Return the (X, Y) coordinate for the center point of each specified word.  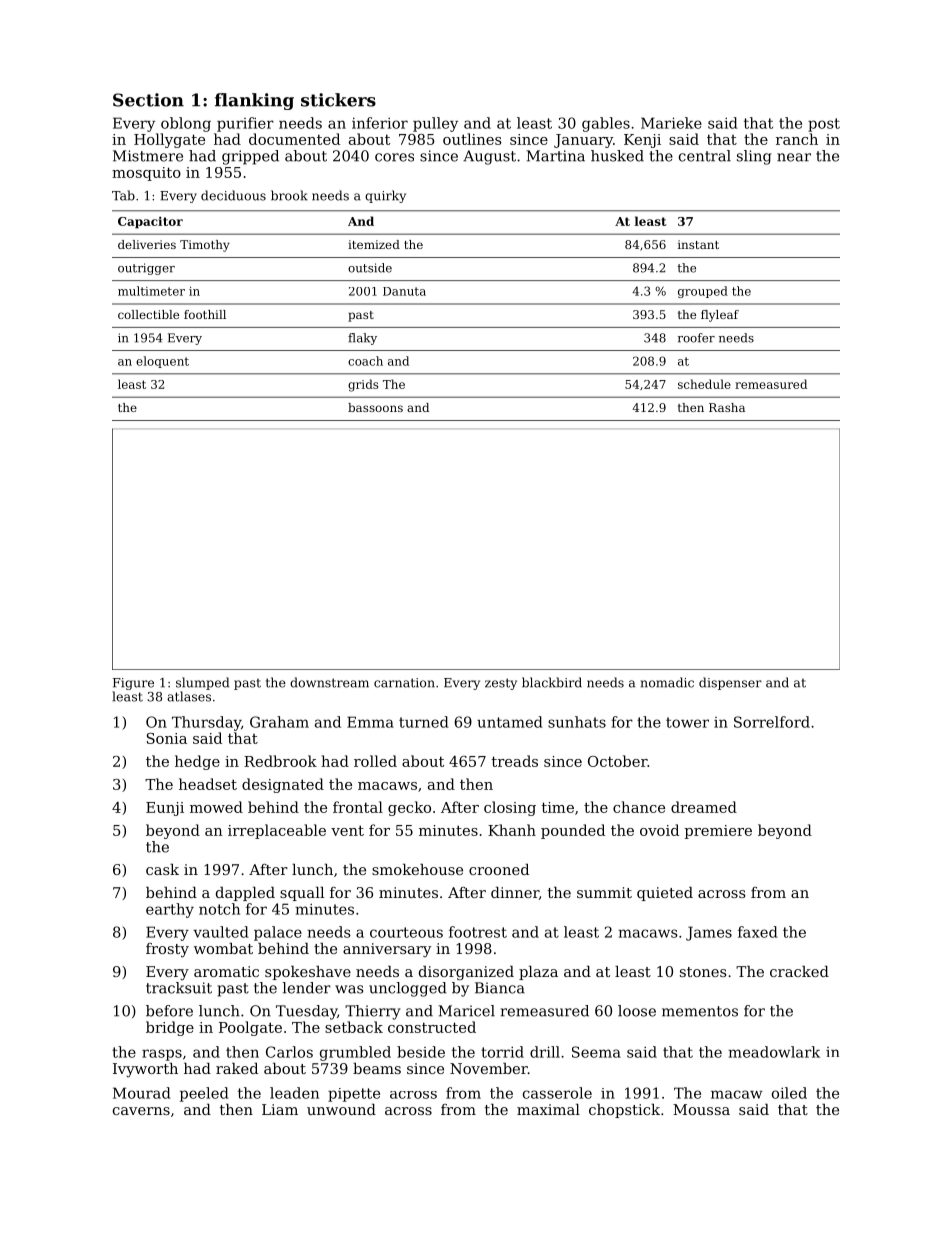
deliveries (147, 244)
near (794, 157)
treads (514, 761)
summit (604, 892)
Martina (555, 156)
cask (162, 869)
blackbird (552, 682)
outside (370, 268)
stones (703, 972)
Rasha (727, 407)
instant (698, 244)
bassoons (375, 407)
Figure (133, 684)
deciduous (233, 195)
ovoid (659, 830)
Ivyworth (145, 1070)
